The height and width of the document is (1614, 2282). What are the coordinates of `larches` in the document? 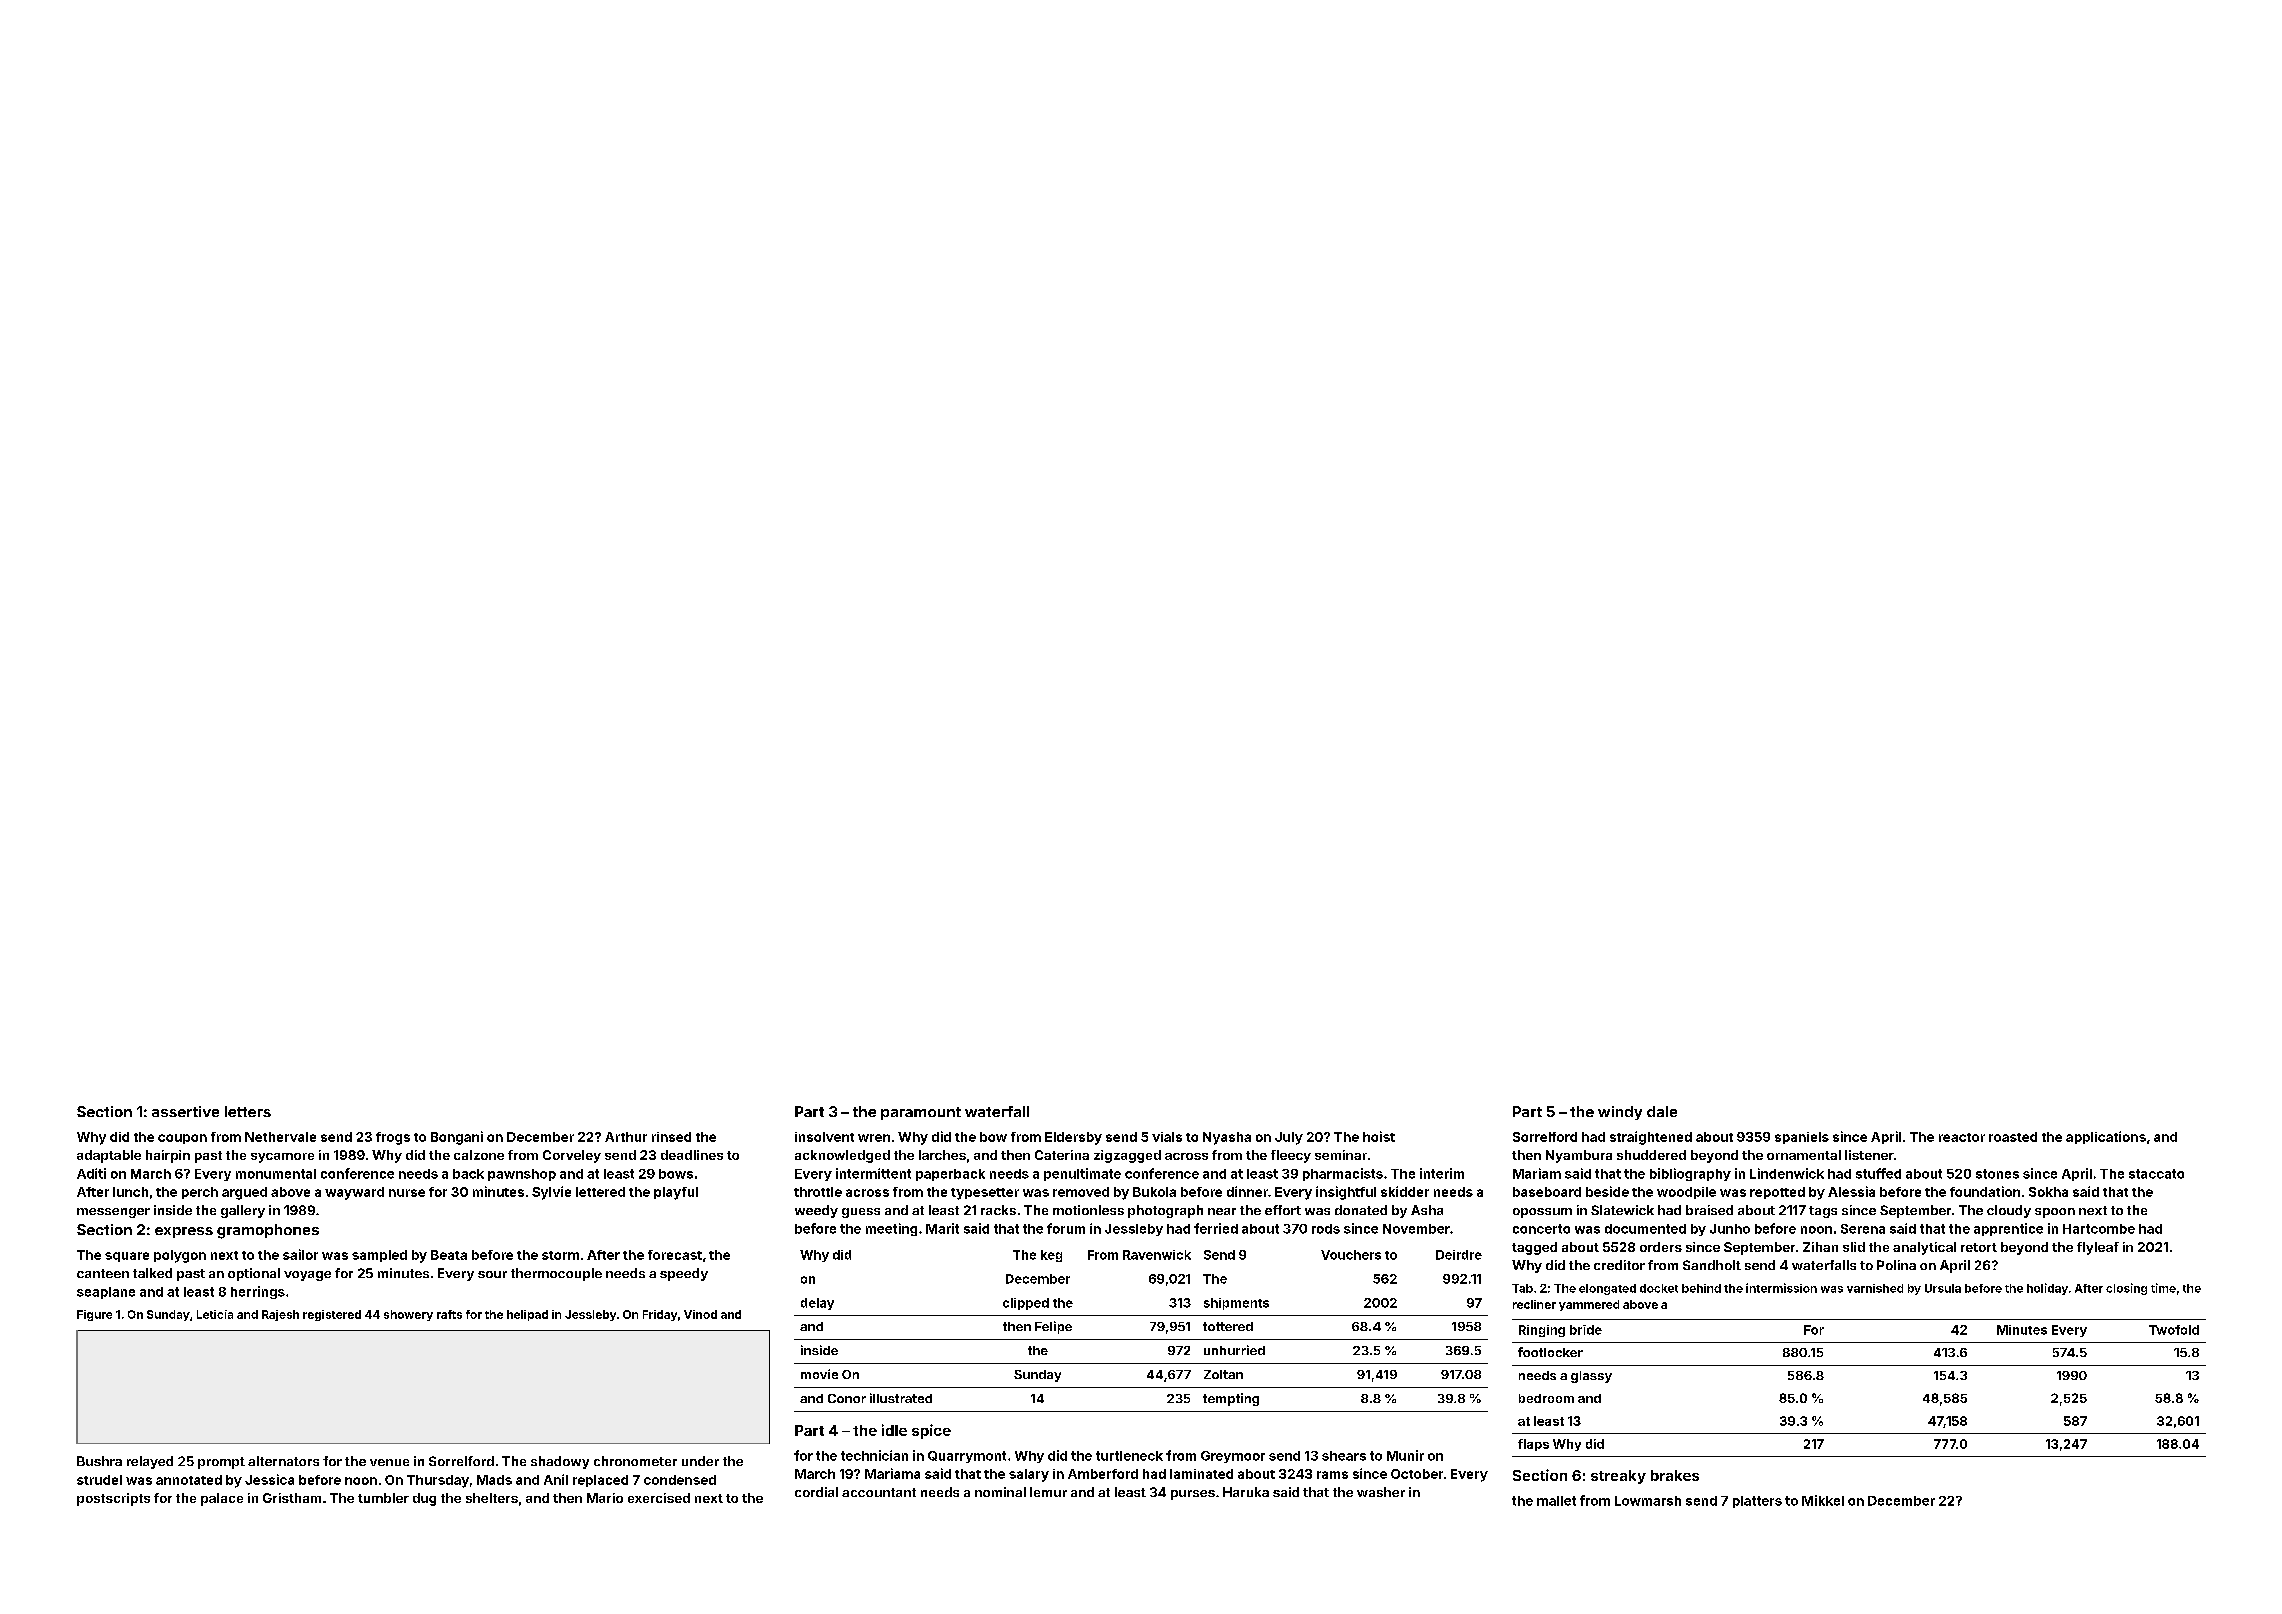 It's located at (942, 1155).
